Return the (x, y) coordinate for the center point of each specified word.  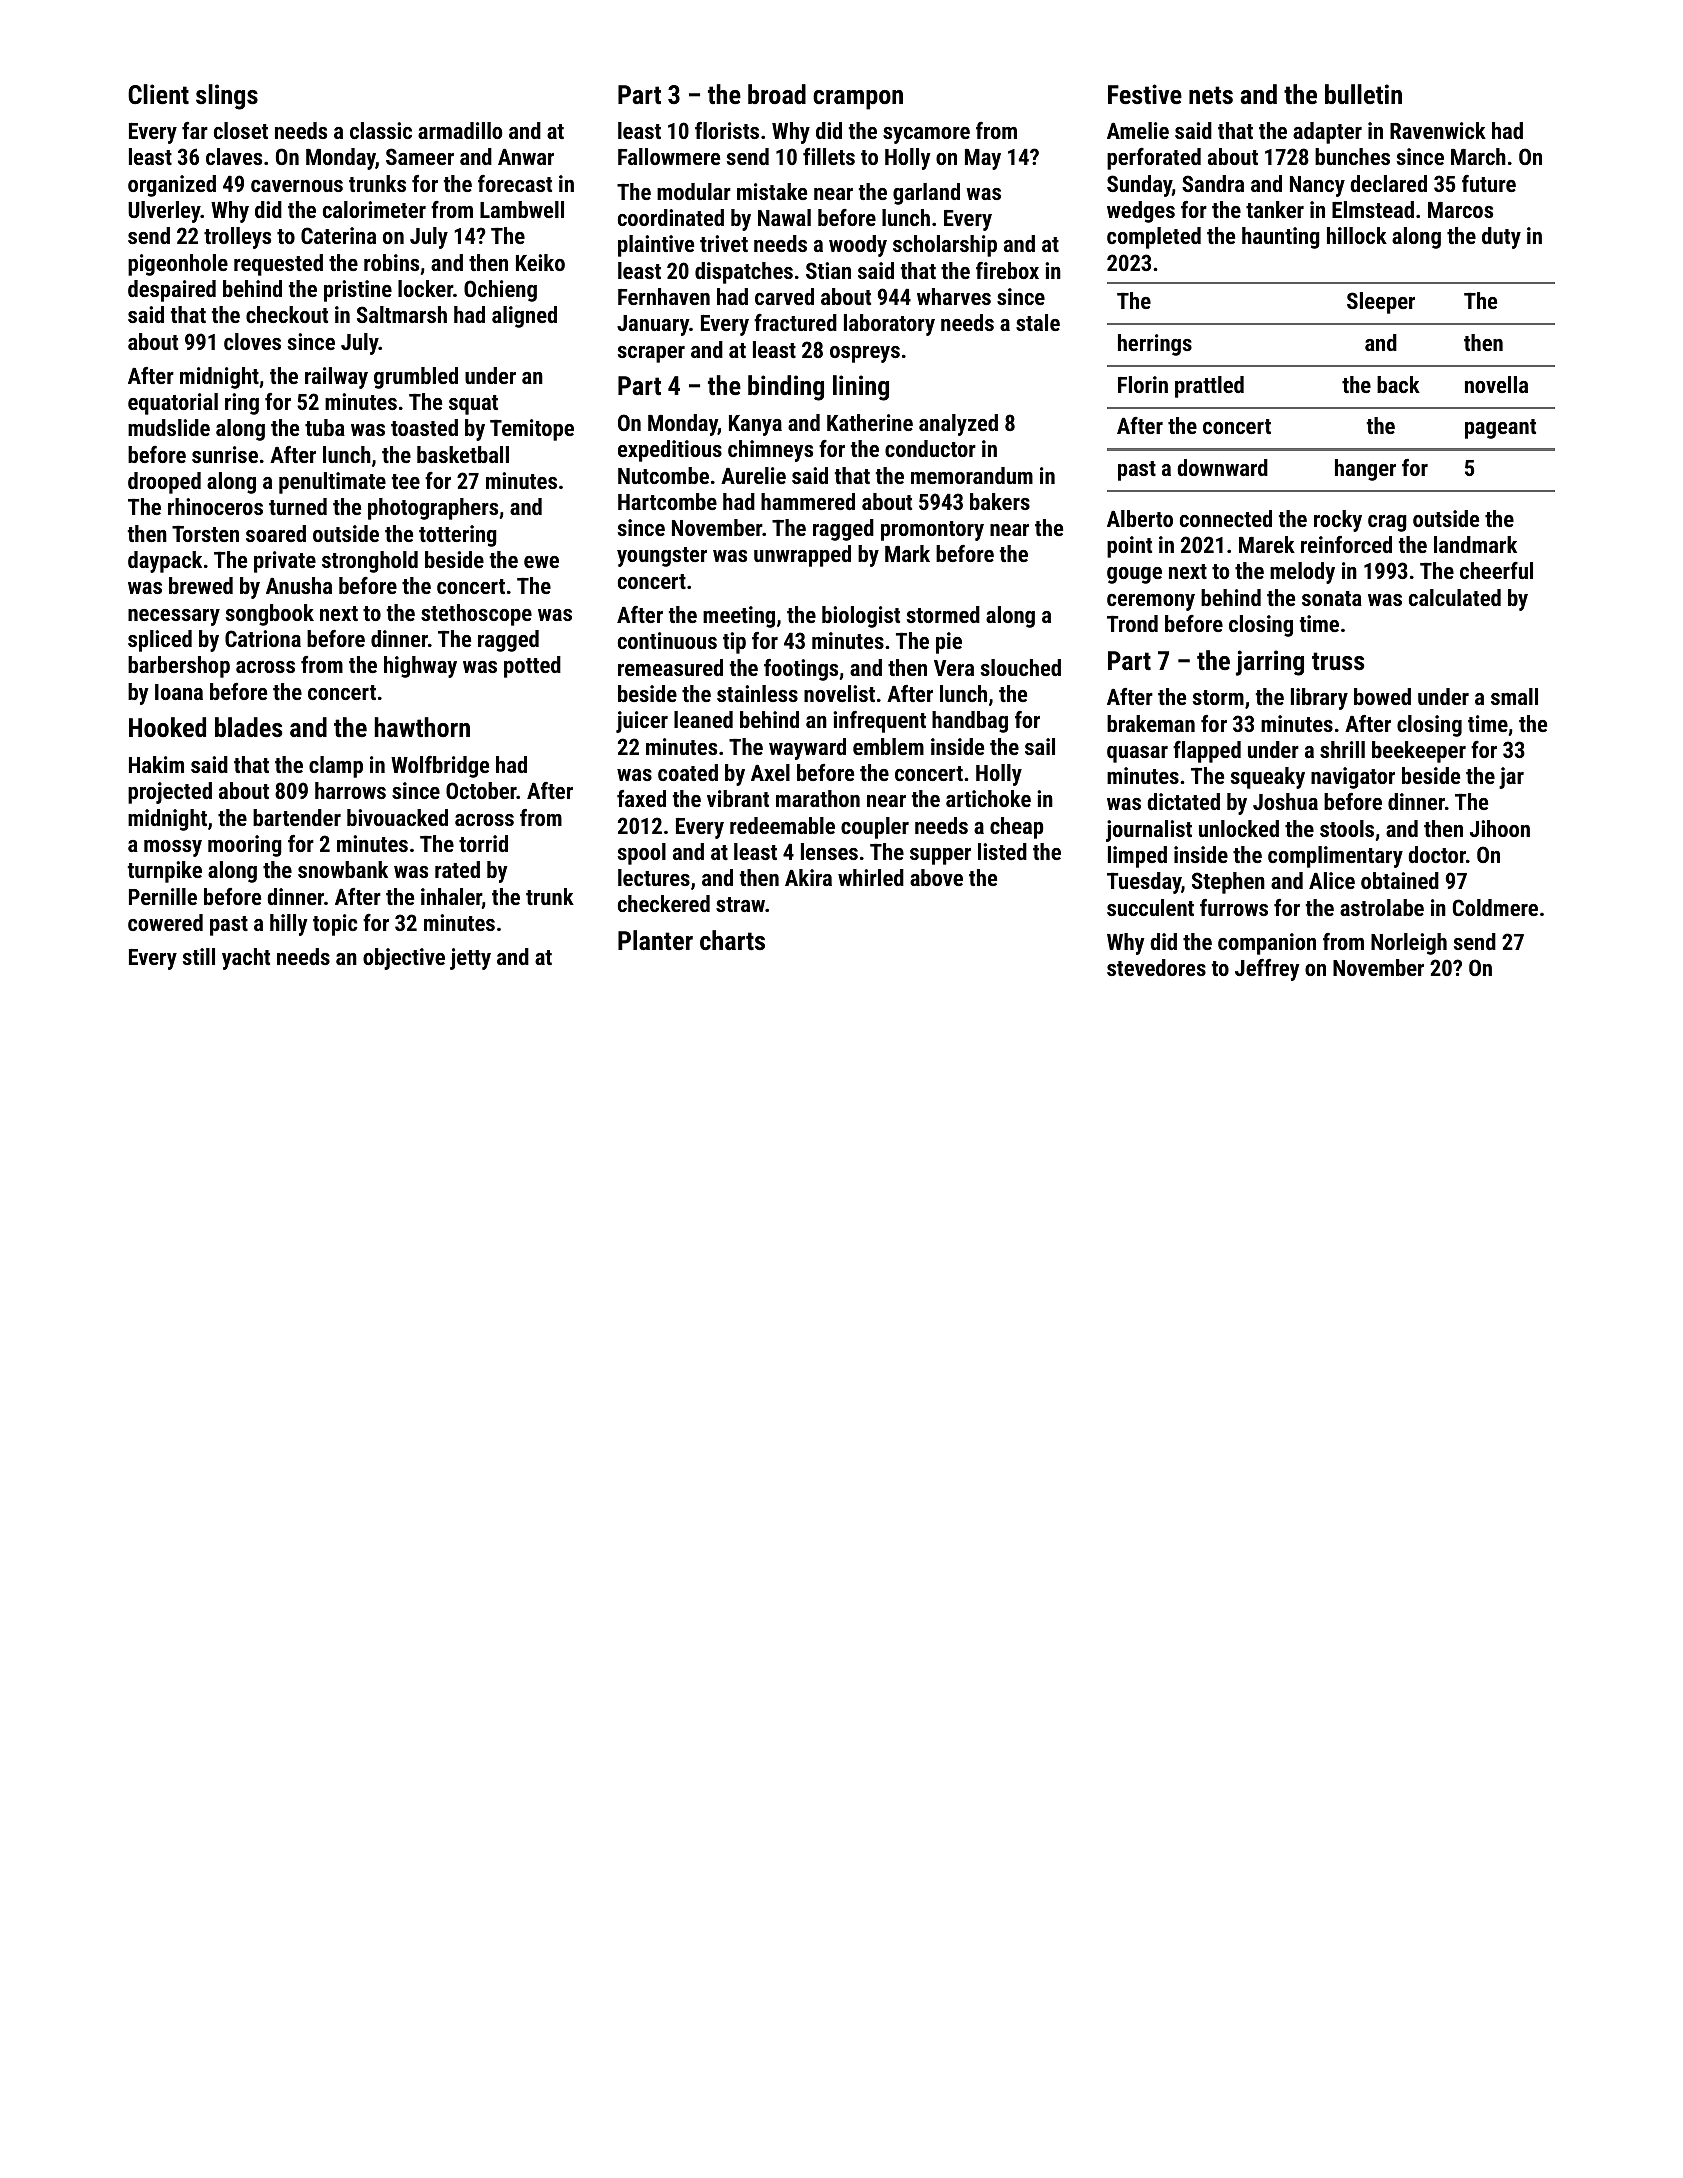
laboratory (889, 325)
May (983, 159)
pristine (358, 291)
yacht (246, 959)
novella (1496, 384)
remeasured (670, 667)
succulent (1150, 907)
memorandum (972, 475)
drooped (164, 483)
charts (732, 940)
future (1489, 183)
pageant (1500, 429)
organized (172, 186)
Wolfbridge (440, 767)
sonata (1332, 598)
